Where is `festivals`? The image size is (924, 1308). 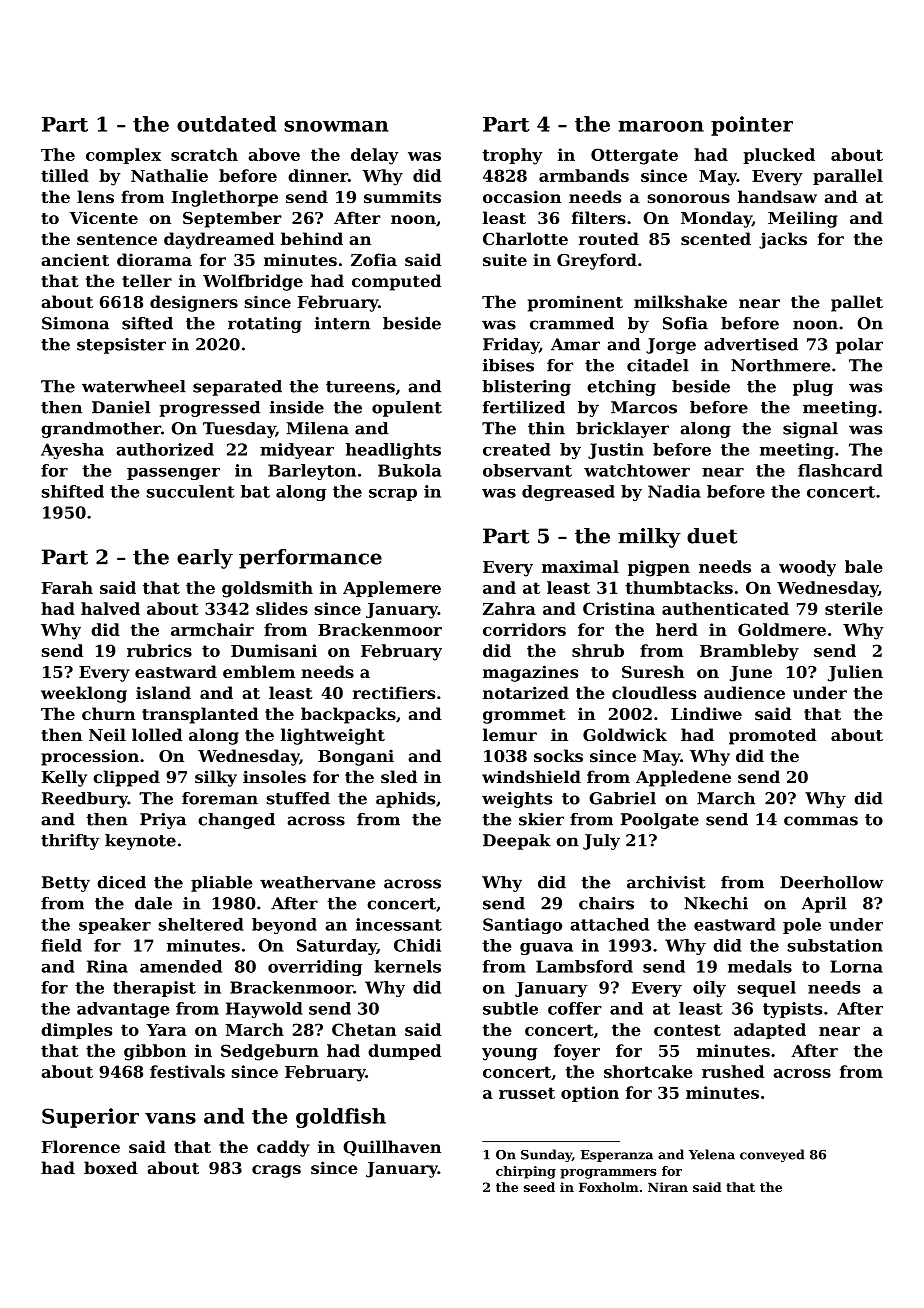
festivals is located at coordinates (187, 1071).
